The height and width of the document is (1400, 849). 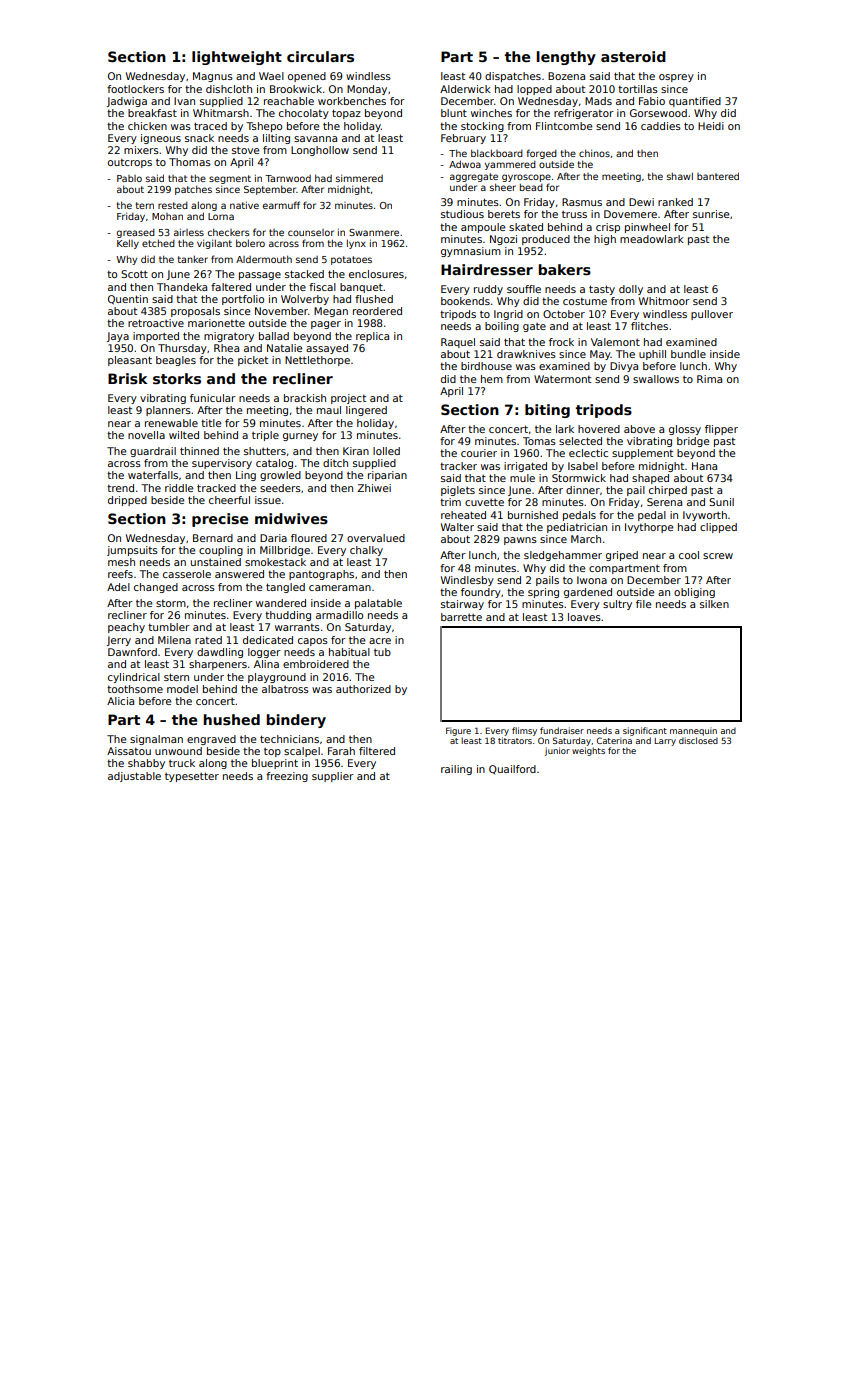 What do you see at coordinates (492, 379) in the document?
I see `hem` at bounding box center [492, 379].
